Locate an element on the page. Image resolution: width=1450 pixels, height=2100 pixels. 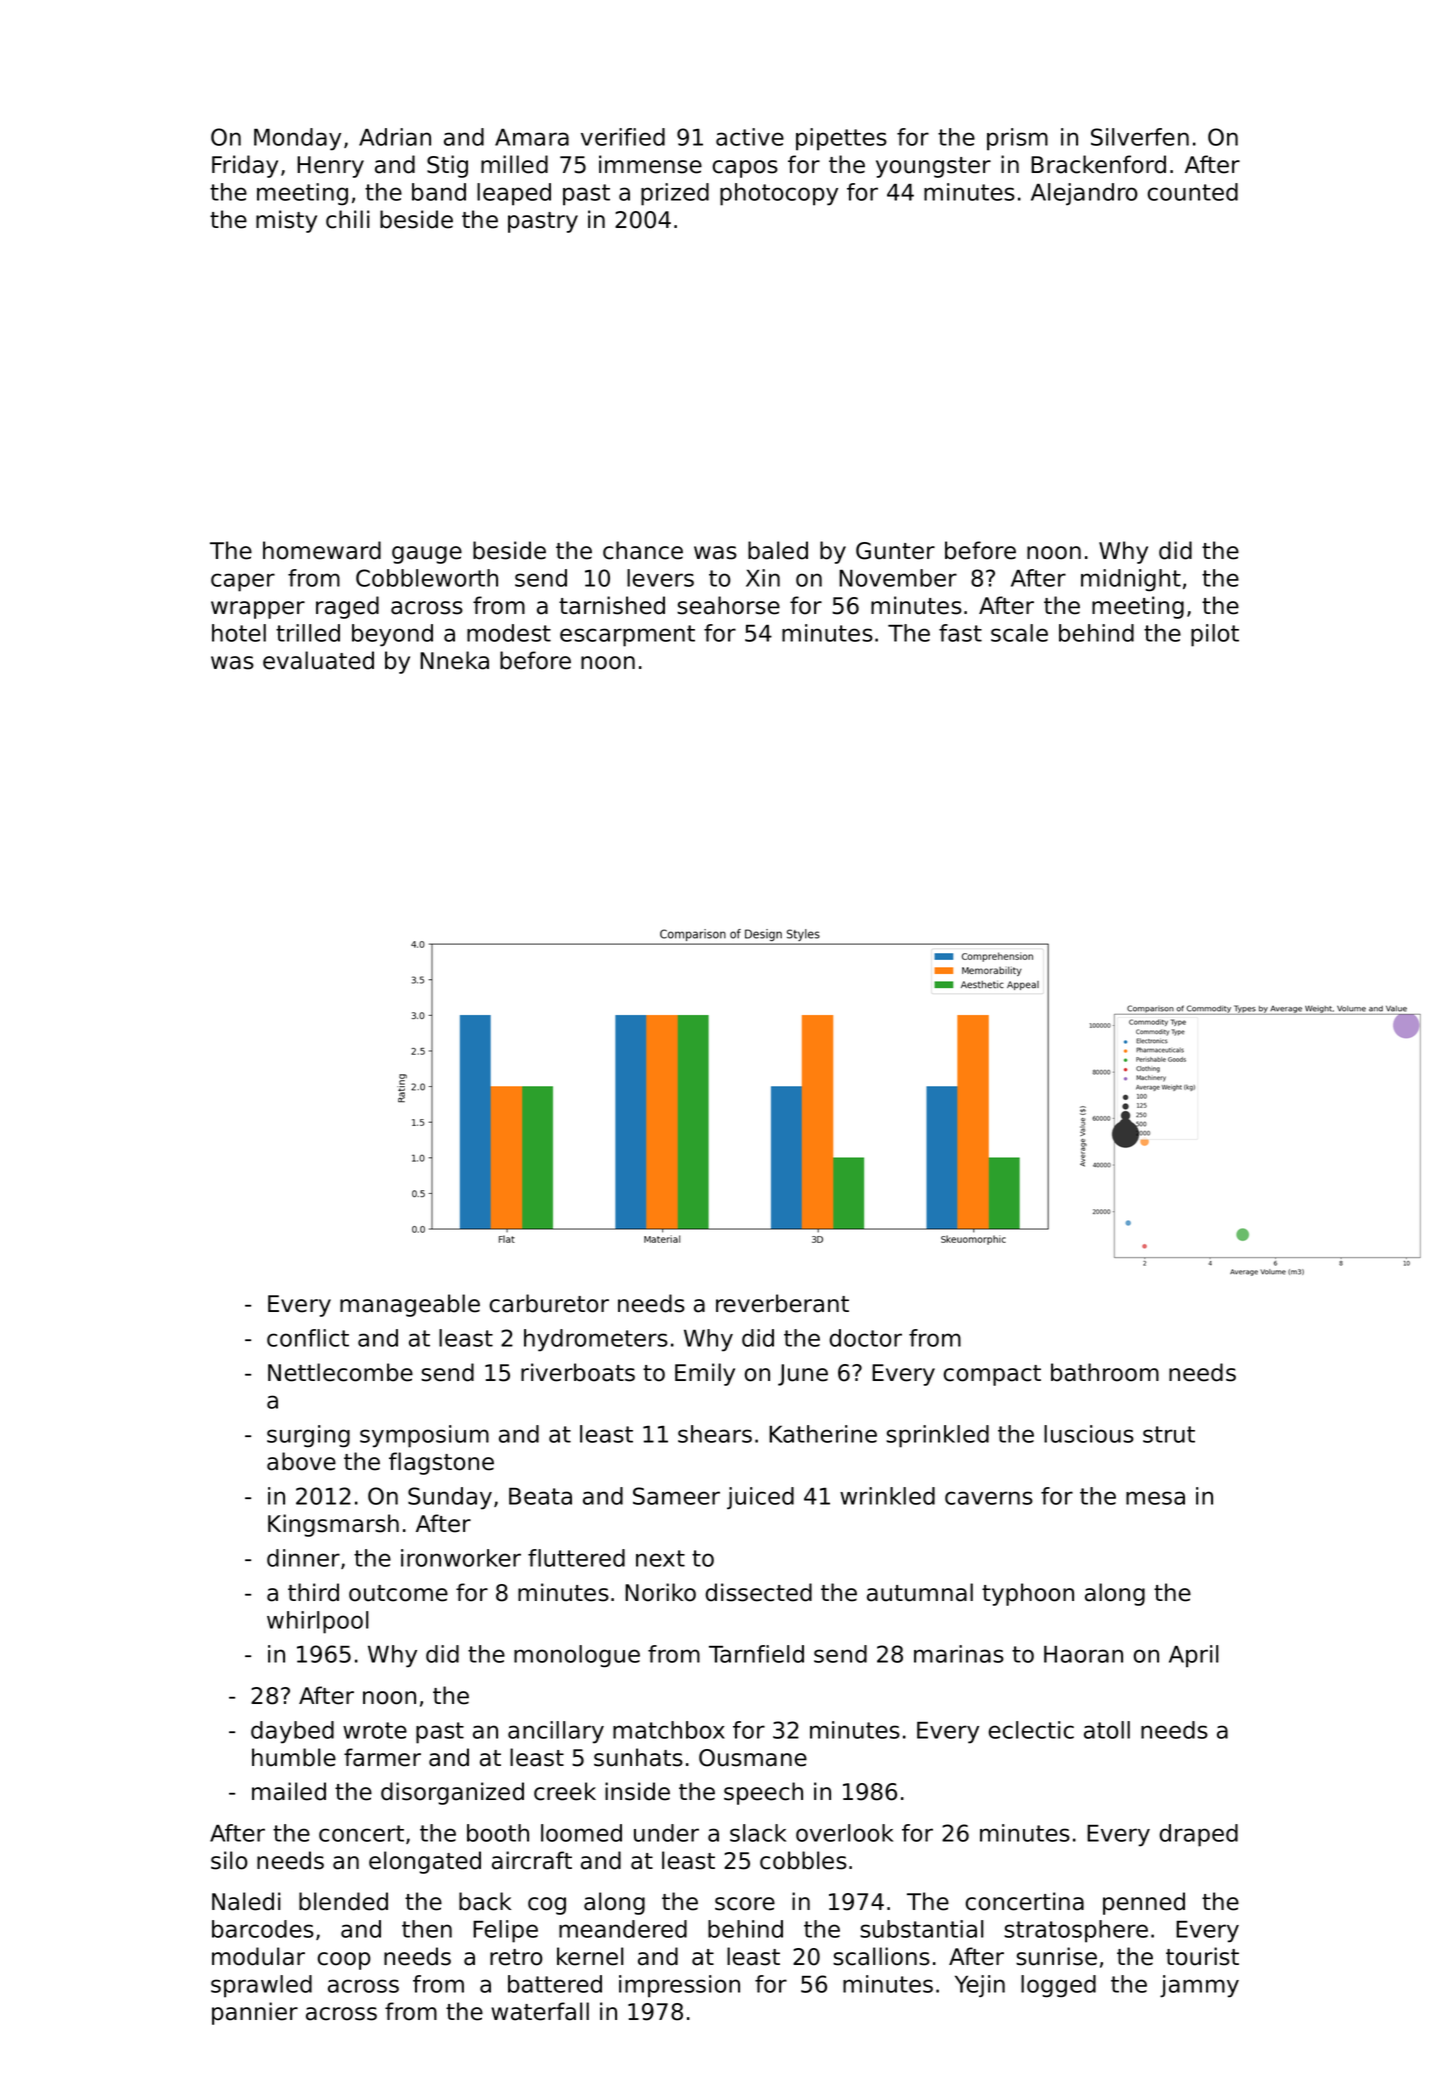
then is located at coordinates (427, 1929).
